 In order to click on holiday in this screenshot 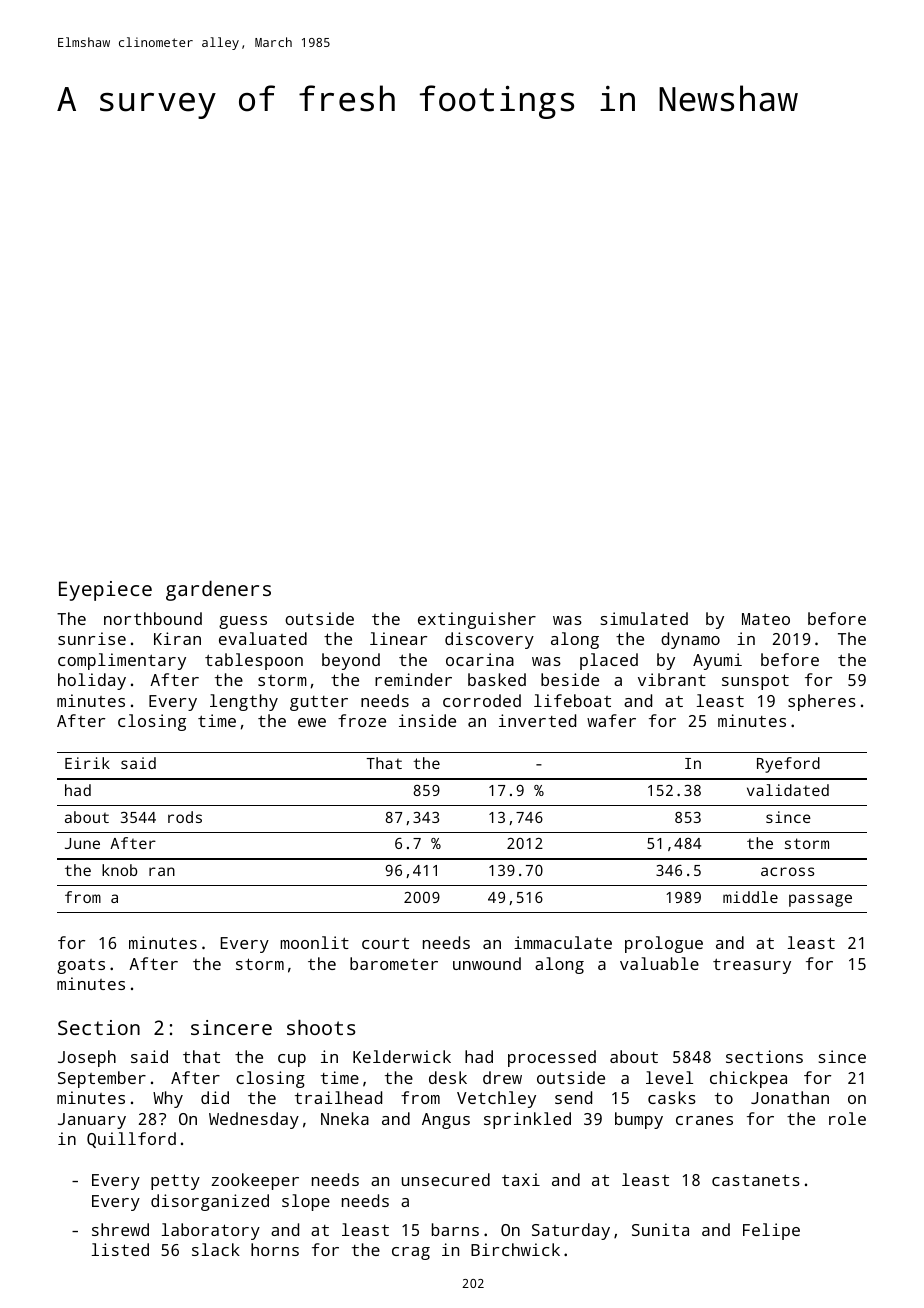, I will do `click(92, 681)`.
